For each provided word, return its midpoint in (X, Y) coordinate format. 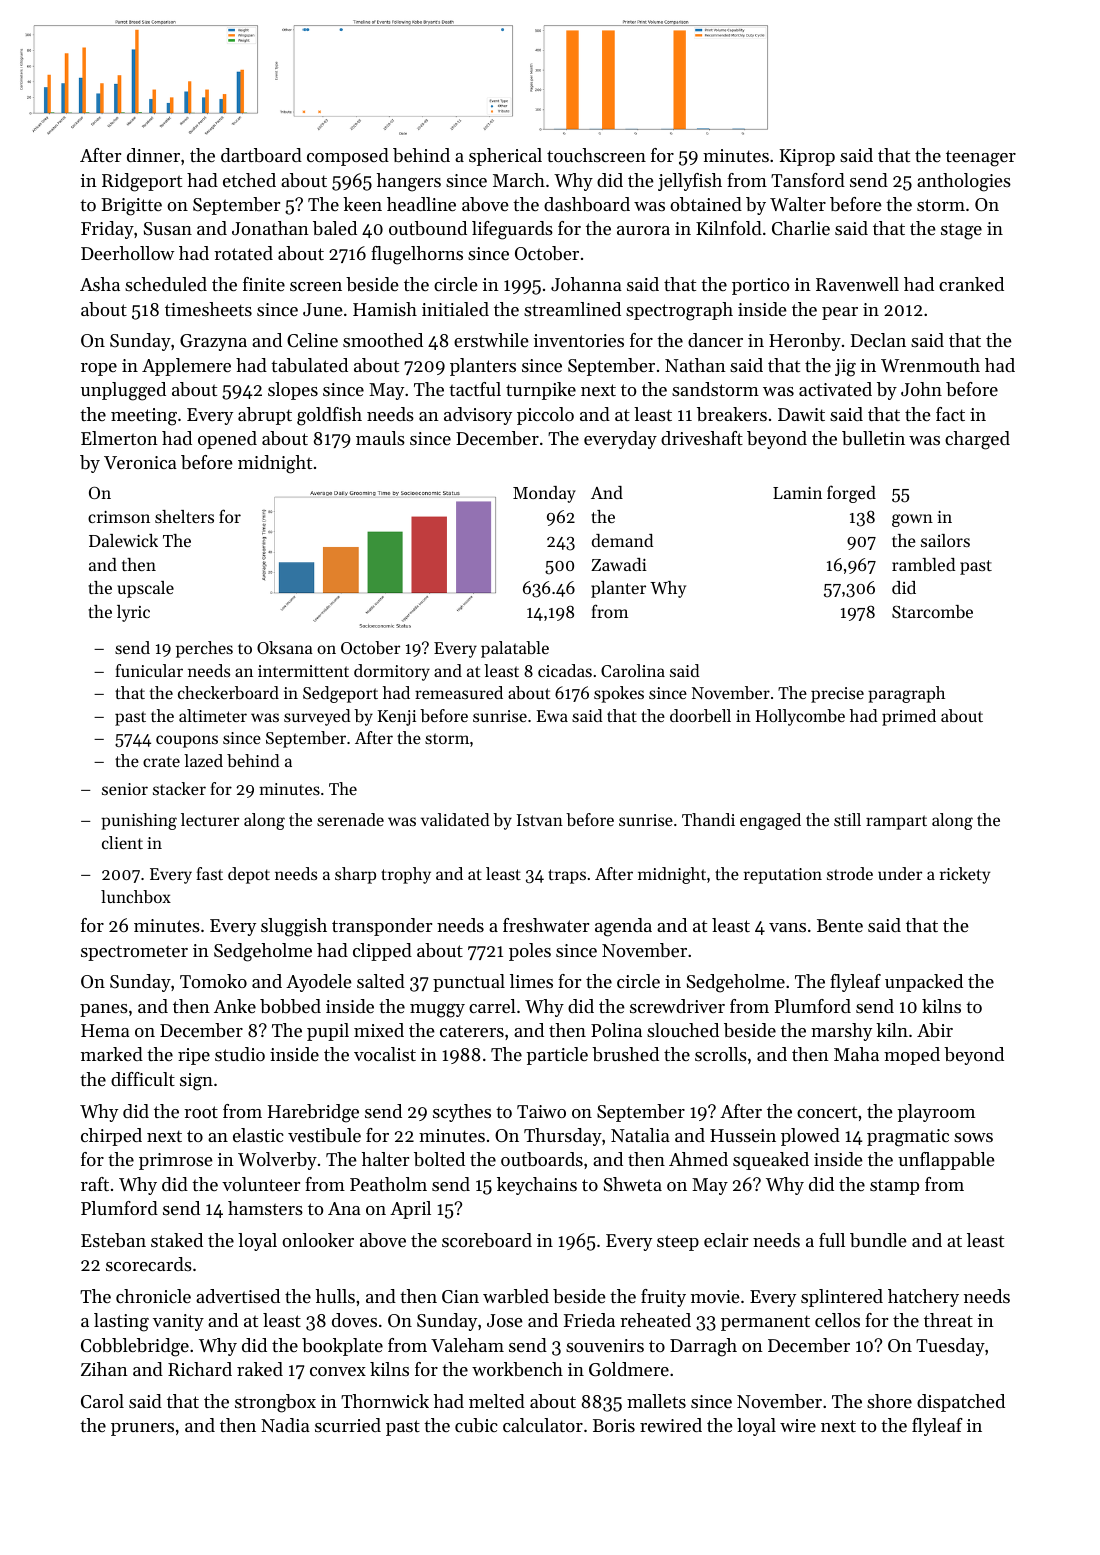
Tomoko (213, 981)
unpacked (924, 983)
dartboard (261, 155)
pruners (142, 1429)
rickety (965, 875)
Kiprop (807, 157)
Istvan (540, 820)
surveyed (317, 717)
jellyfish (690, 182)
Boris (614, 1425)
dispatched (961, 1403)
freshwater (546, 925)
